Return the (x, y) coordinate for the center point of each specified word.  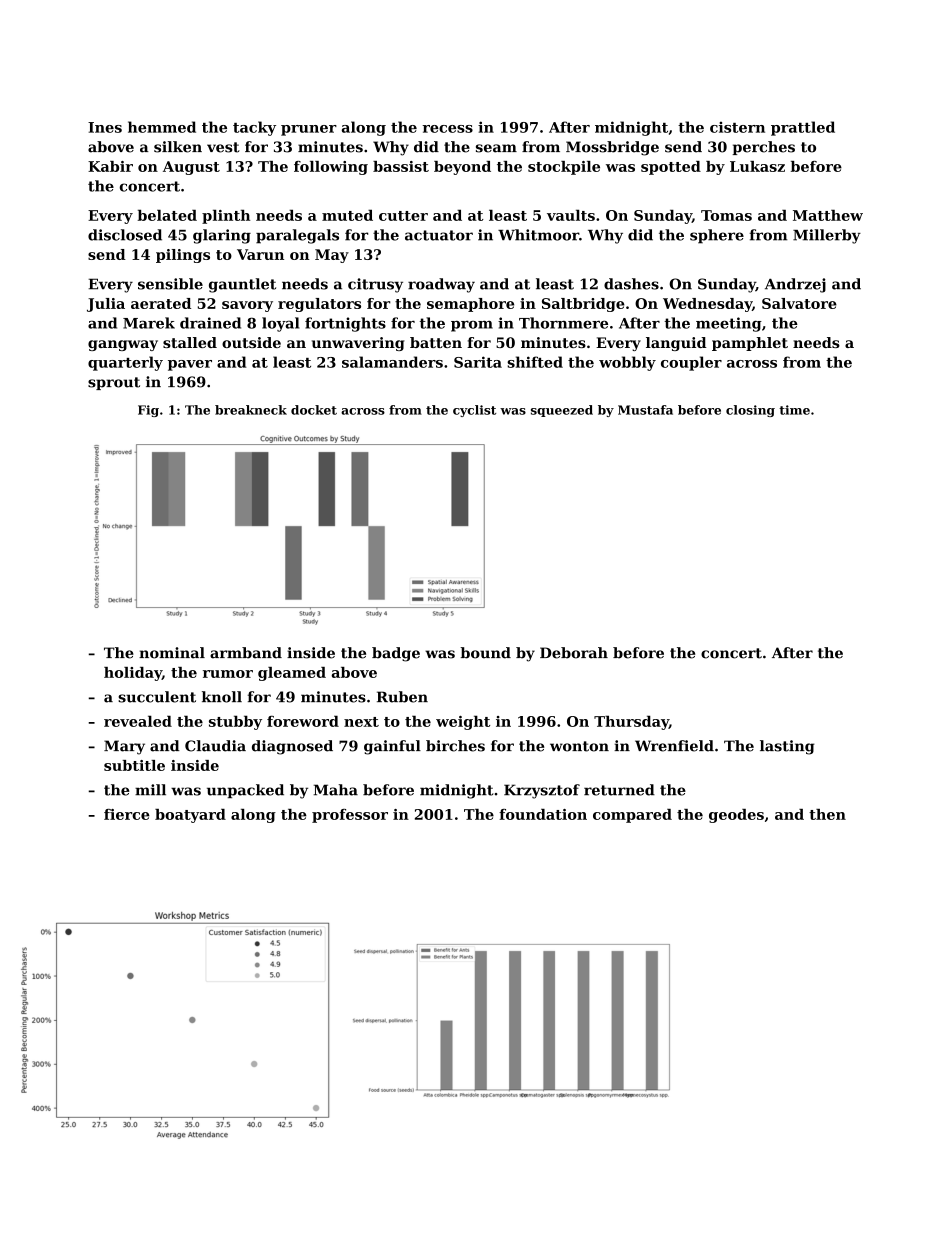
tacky (254, 128)
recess (447, 129)
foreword (303, 721)
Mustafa (645, 410)
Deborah (574, 653)
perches (763, 148)
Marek (149, 323)
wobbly (627, 363)
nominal (172, 653)
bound (485, 653)
